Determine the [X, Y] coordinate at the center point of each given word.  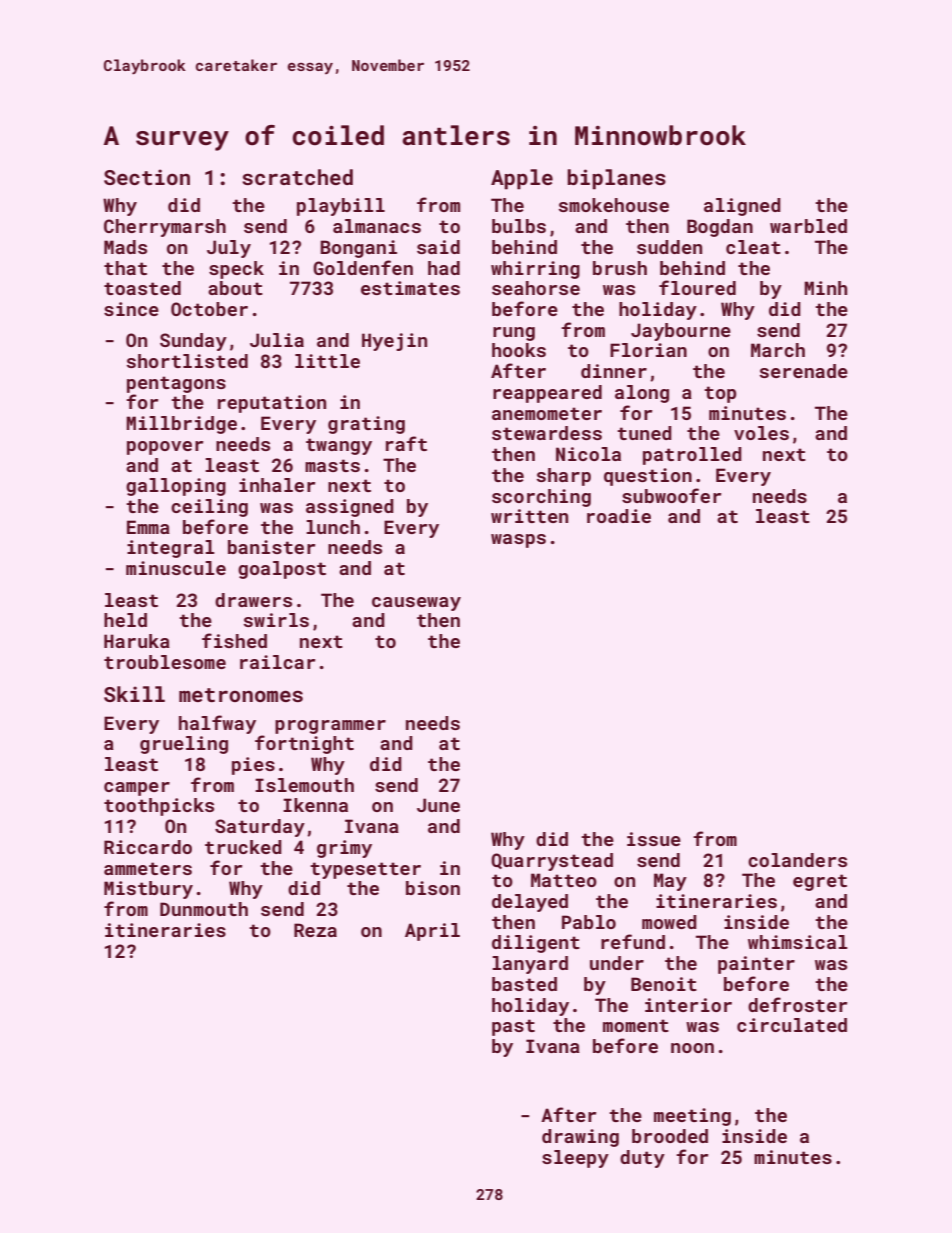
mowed [669, 922]
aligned [742, 207]
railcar [277, 662]
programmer [330, 727]
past [513, 1027]
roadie [619, 516]
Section [147, 177]
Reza [315, 930]
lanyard [530, 965]
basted [524, 984]
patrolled [692, 456]
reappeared [547, 394]
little [327, 361]
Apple [522, 179]
